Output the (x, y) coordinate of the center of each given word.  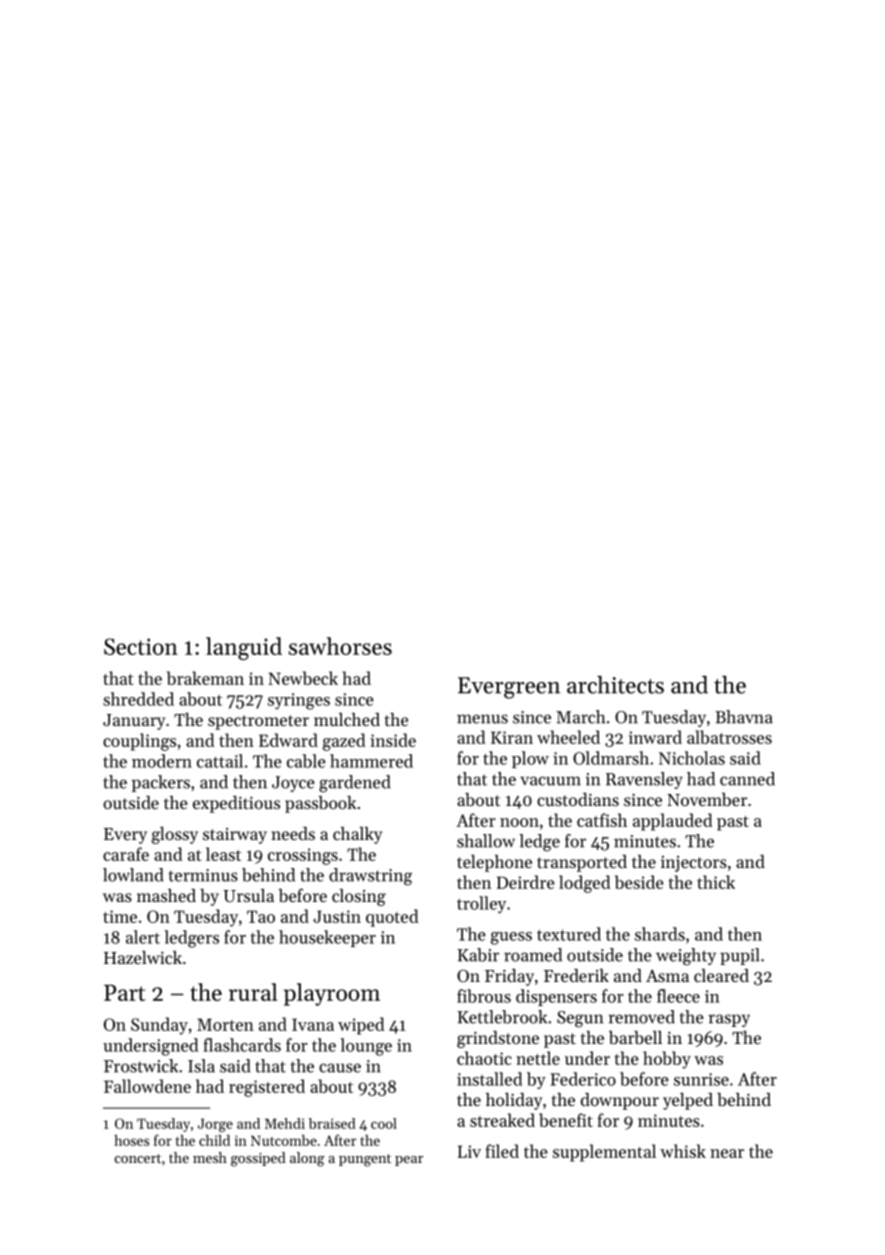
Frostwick (141, 1066)
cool (384, 1123)
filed (502, 1151)
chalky (357, 835)
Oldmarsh (611, 758)
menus (482, 719)
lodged (585, 884)
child (214, 1140)
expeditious (236, 804)
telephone (494, 863)
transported (582, 863)
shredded (138, 699)
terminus (203, 875)
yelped (688, 1101)
